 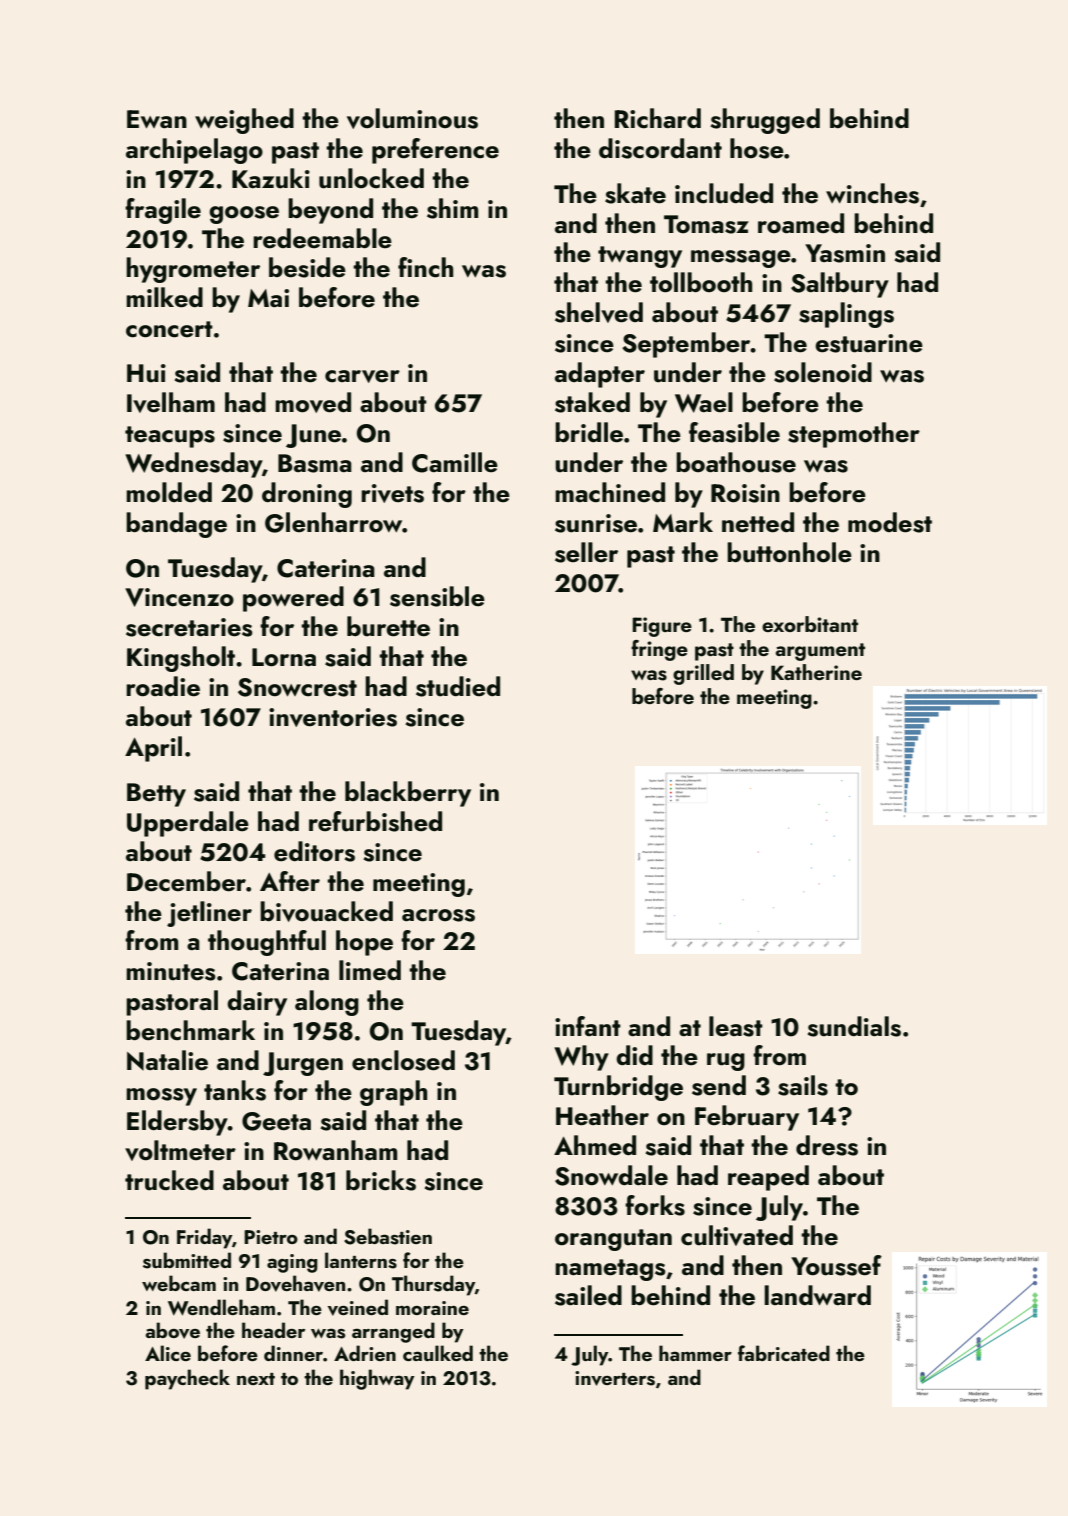 I want to click on inverters, so click(x=615, y=1378).
